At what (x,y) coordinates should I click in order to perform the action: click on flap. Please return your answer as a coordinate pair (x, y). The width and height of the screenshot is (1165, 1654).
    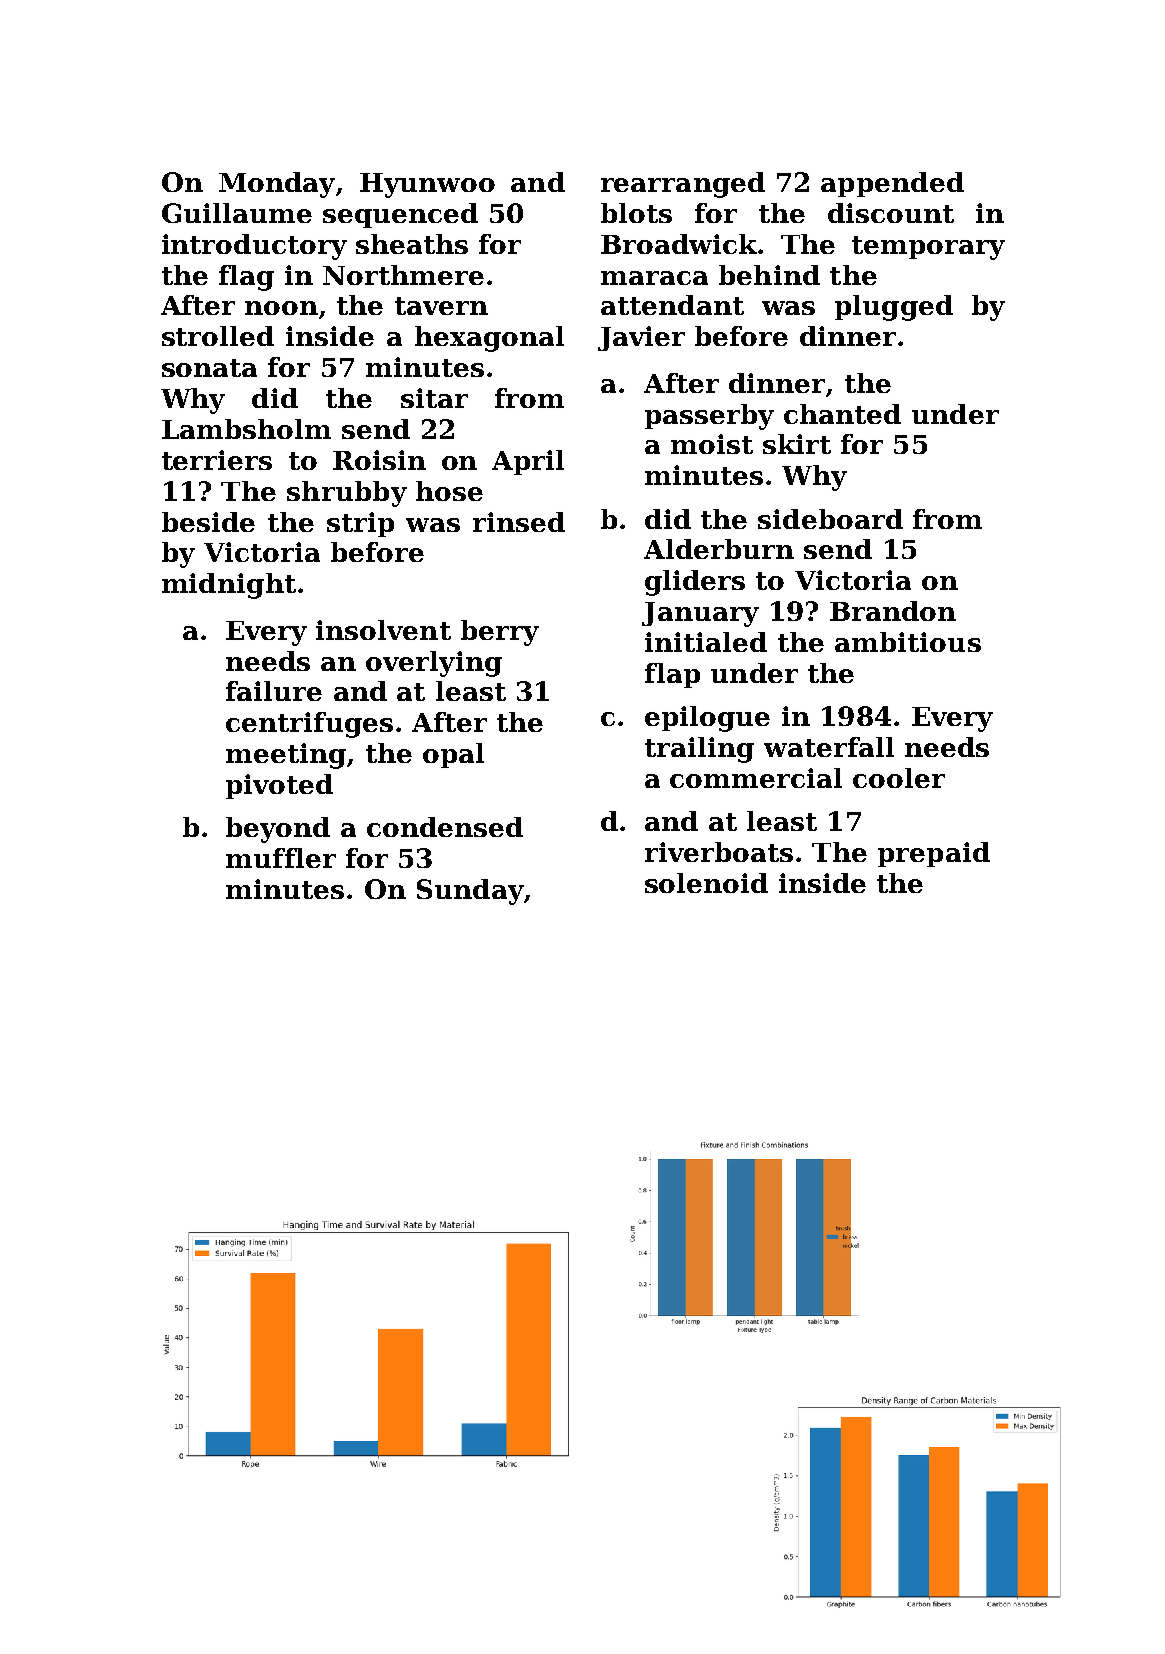
    Looking at the image, I should click on (672, 675).
